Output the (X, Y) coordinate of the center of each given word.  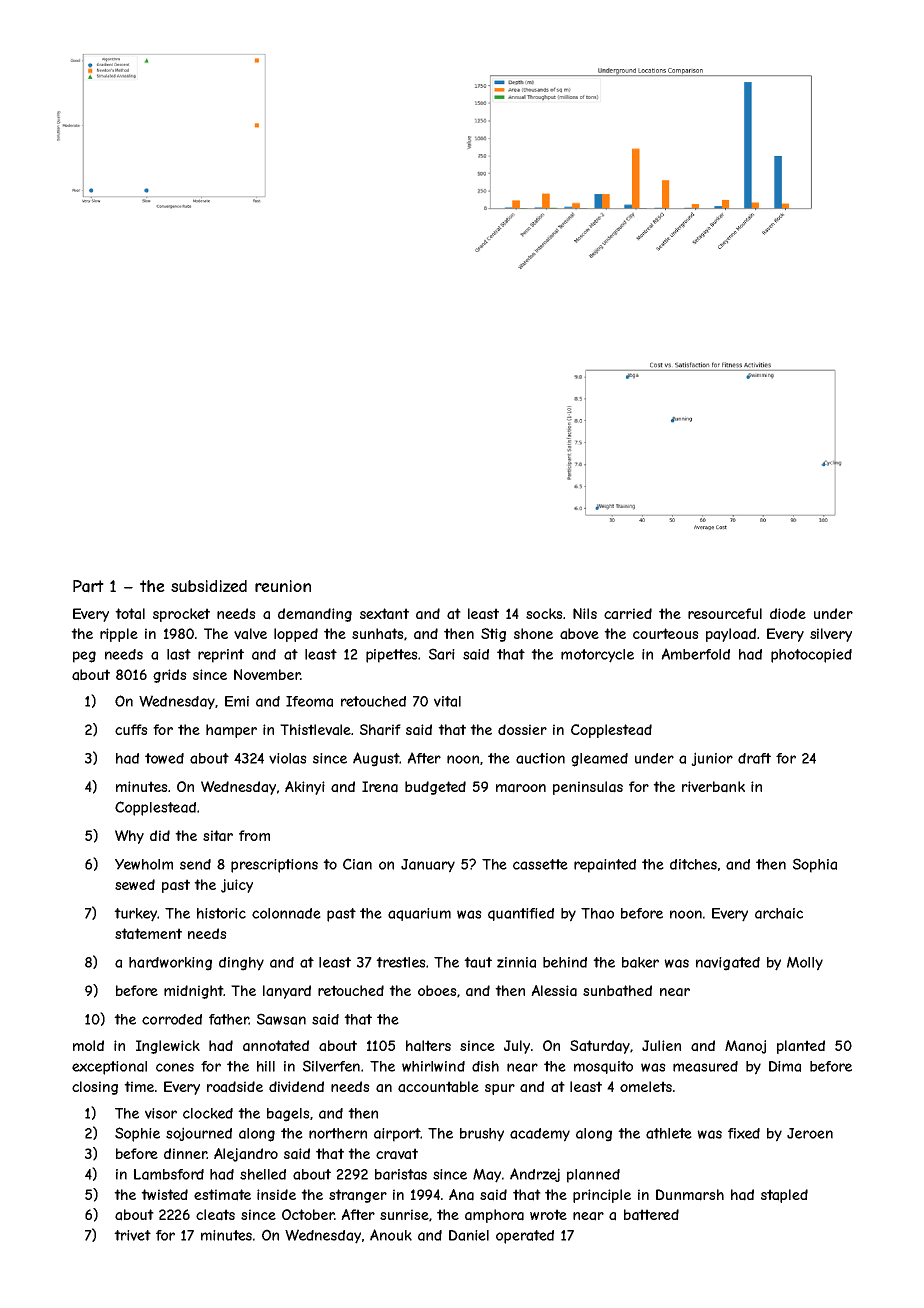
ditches (693, 864)
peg (84, 657)
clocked (208, 1113)
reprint (221, 656)
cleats (215, 1215)
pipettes (392, 656)
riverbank (713, 787)
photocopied (811, 656)
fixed (744, 1133)
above (579, 634)
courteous (666, 633)
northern (338, 1133)
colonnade (286, 913)
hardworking (170, 964)
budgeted (435, 788)
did (160, 835)
